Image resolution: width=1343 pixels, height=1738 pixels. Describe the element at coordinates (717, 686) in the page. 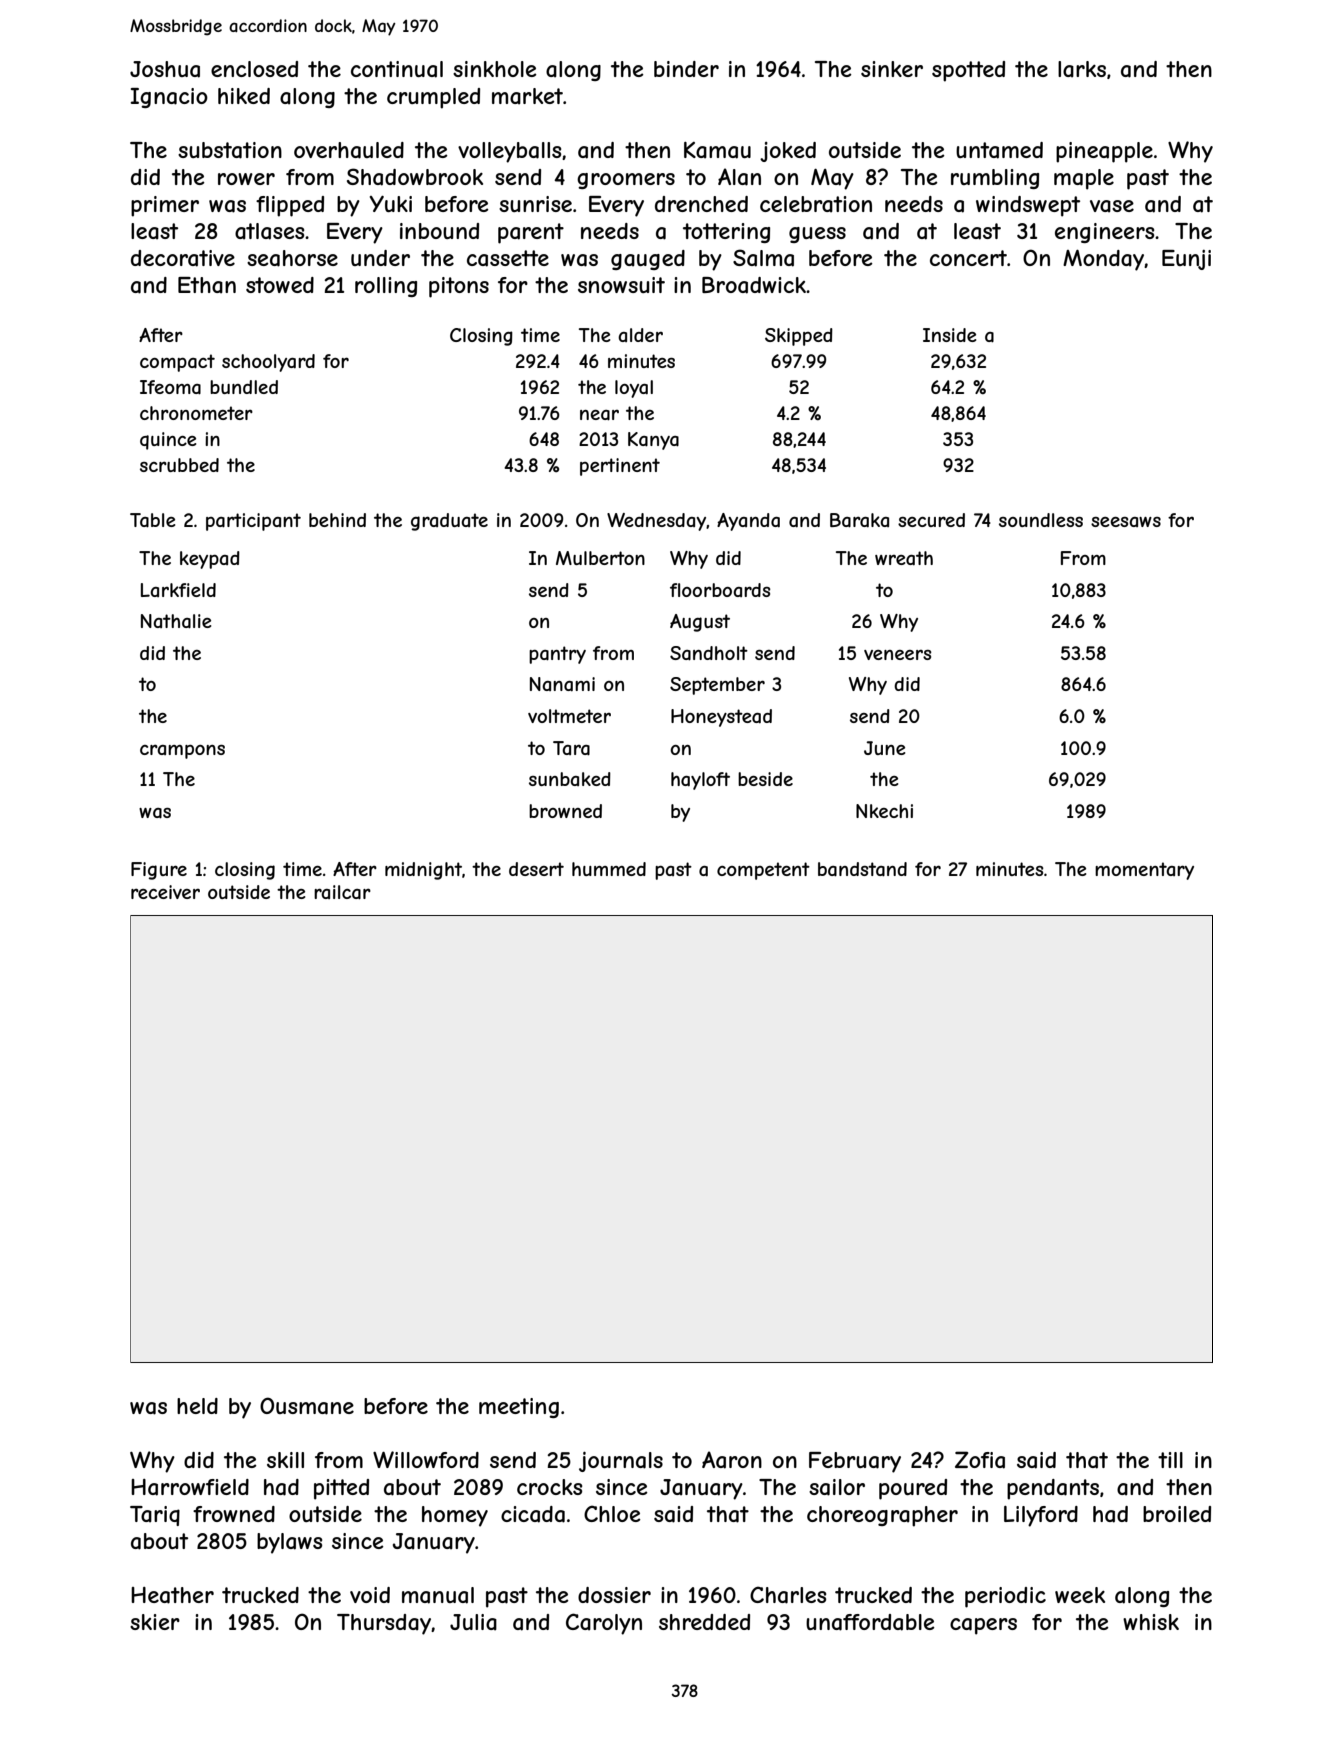

I see `September` at that location.
